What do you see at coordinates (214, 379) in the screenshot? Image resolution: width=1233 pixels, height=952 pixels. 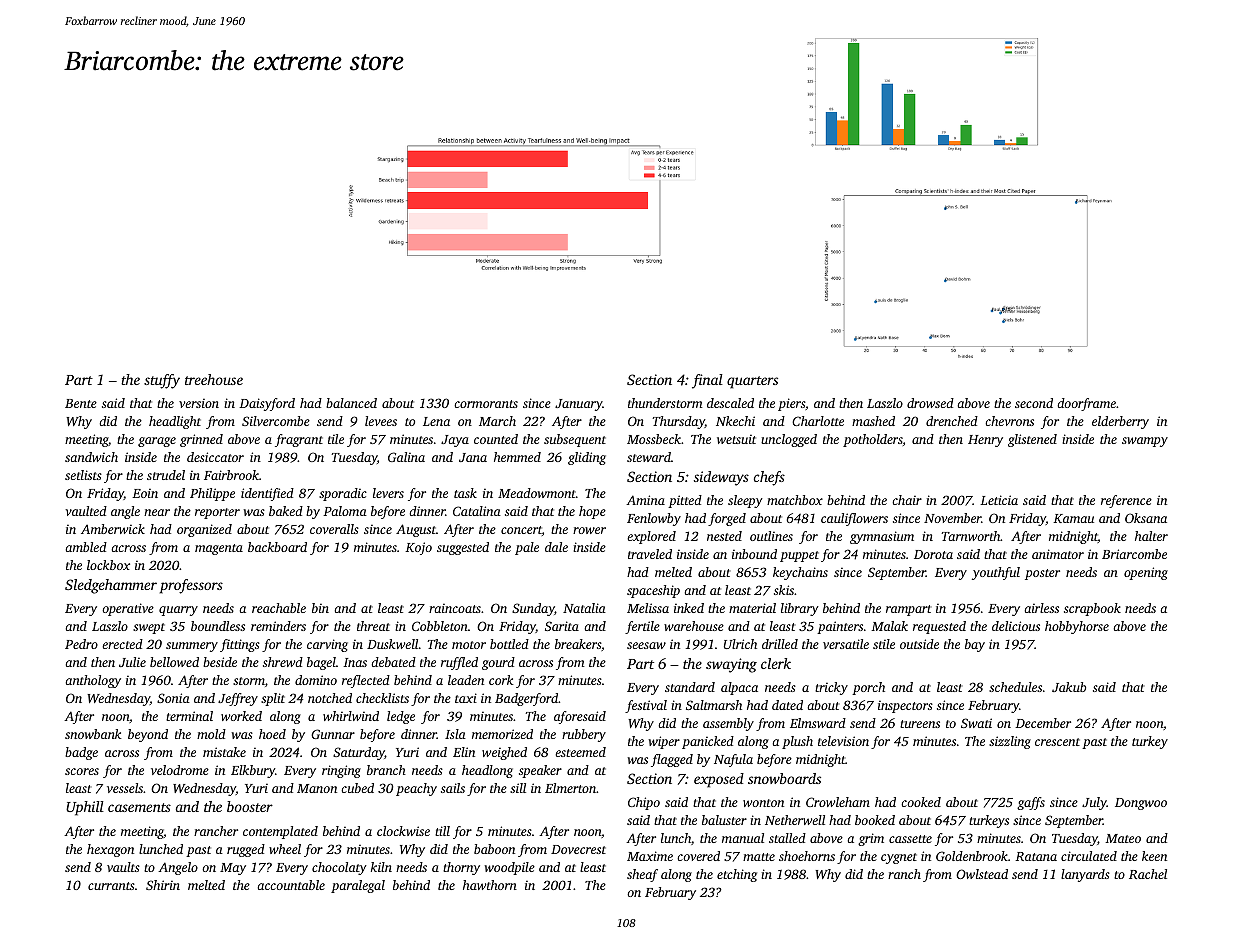 I see `treehouse` at bounding box center [214, 379].
